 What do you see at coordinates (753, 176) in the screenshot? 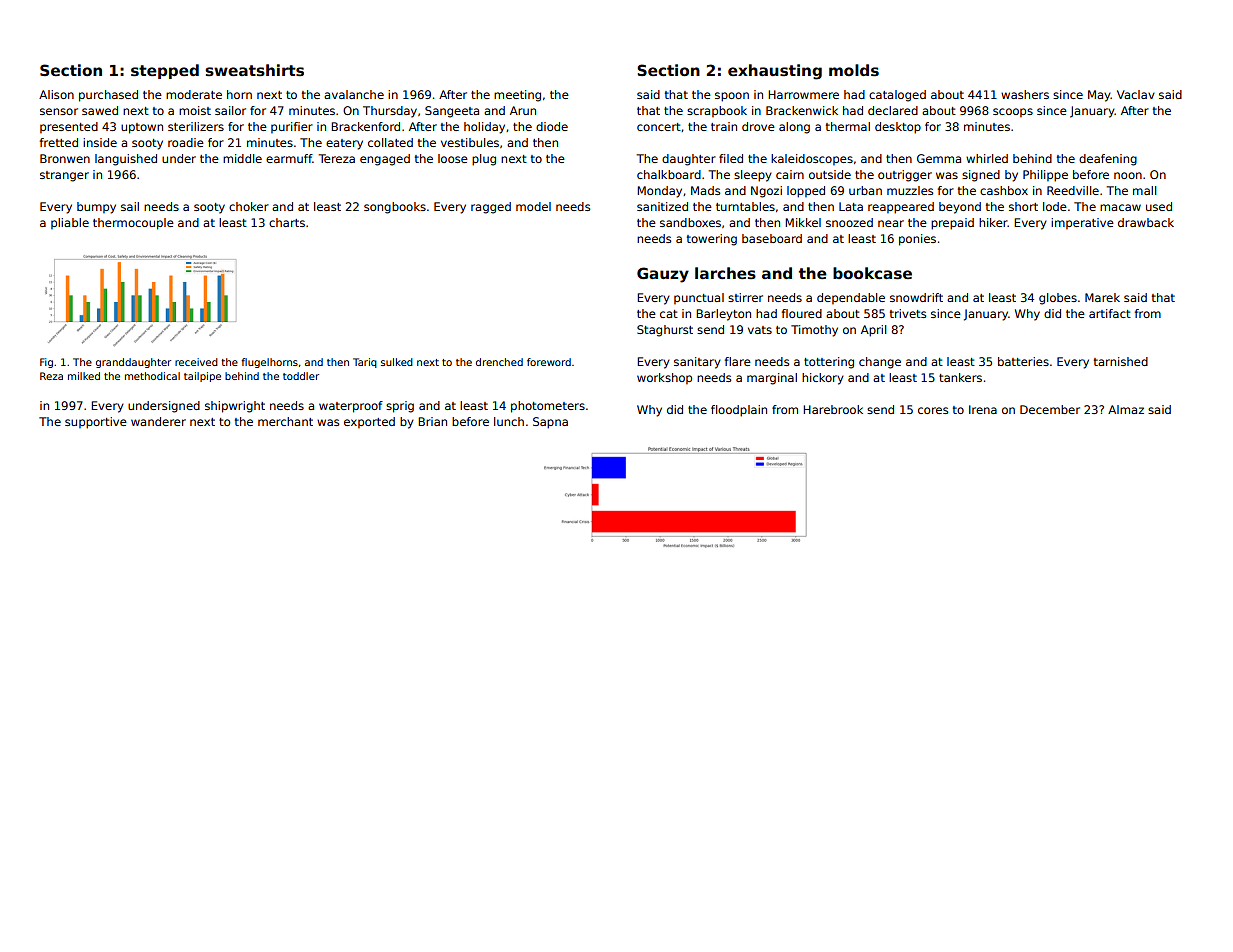
I see `sleepy` at bounding box center [753, 176].
